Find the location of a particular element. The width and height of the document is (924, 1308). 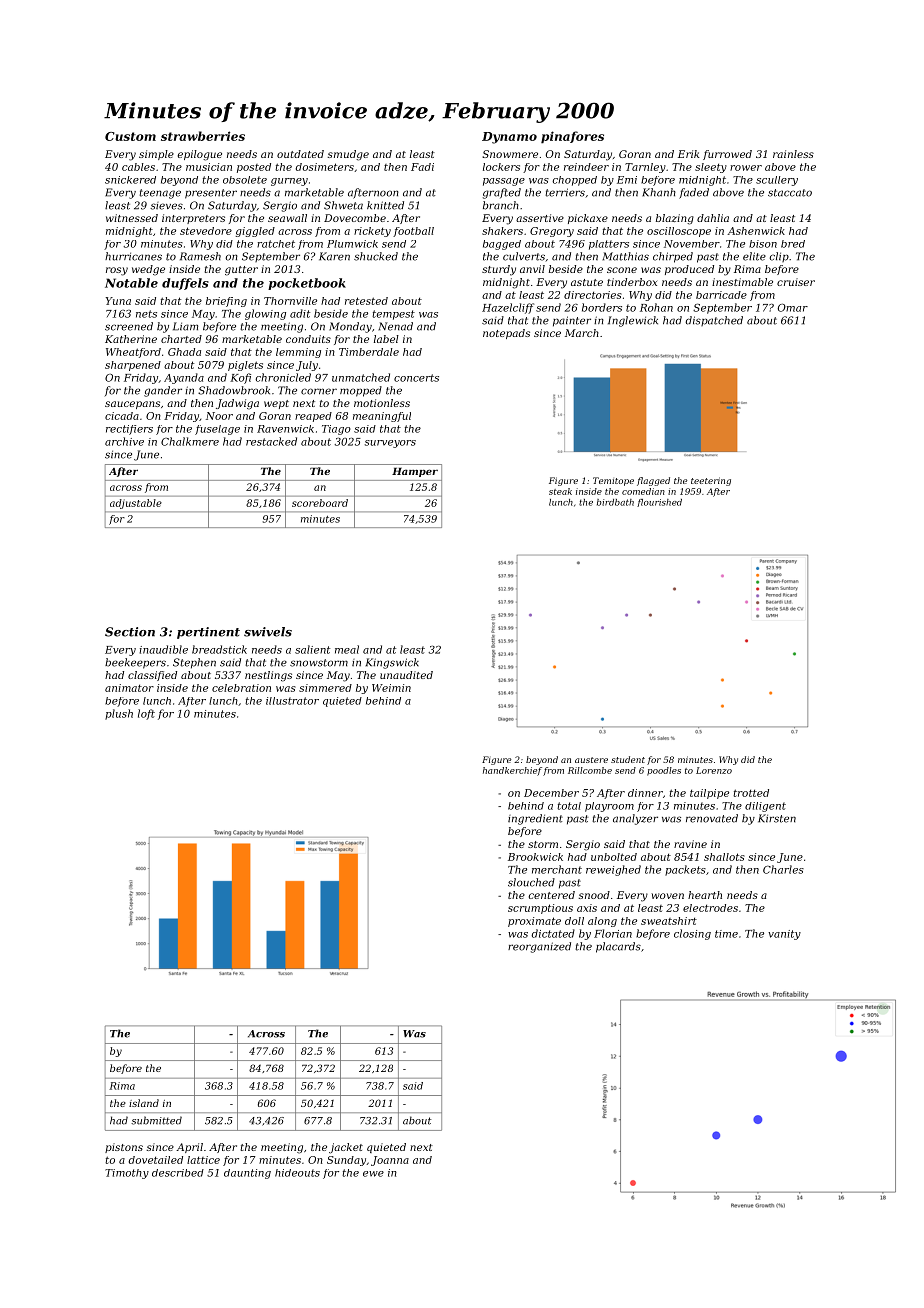

inestimable is located at coordinates (742, 282).
